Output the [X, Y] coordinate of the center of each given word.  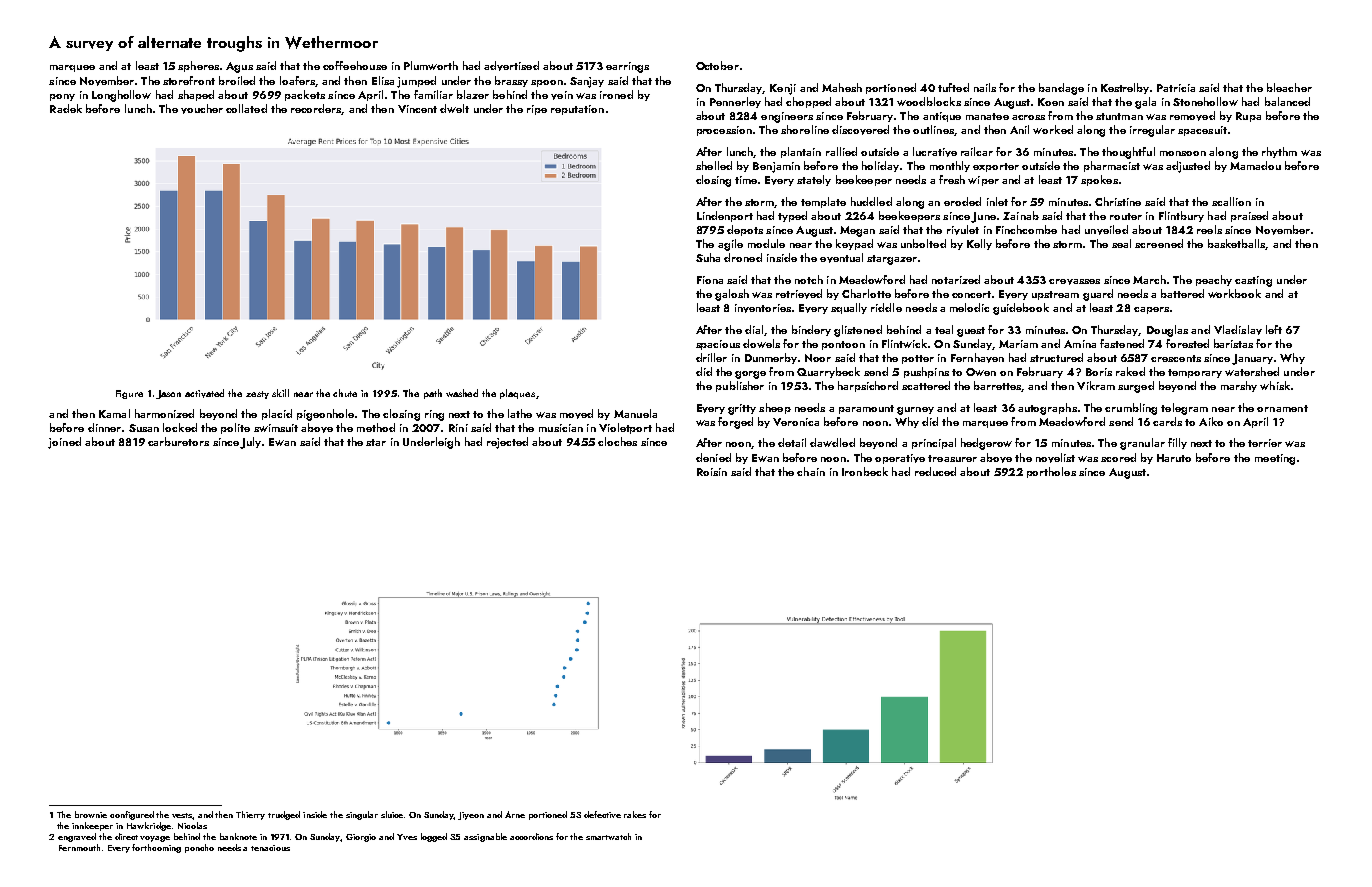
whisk [1275, 385]
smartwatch [608, 836]
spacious [718, 345]
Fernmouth [79, 847]
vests [182, 816]
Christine [1118, 201]
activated [204, 393]
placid [277, 414]
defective [602, 814]
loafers [297, 80]
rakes [635, 814]
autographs [1047, 409]
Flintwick [904, 343]
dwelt [454, 108]
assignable [485, 837]
